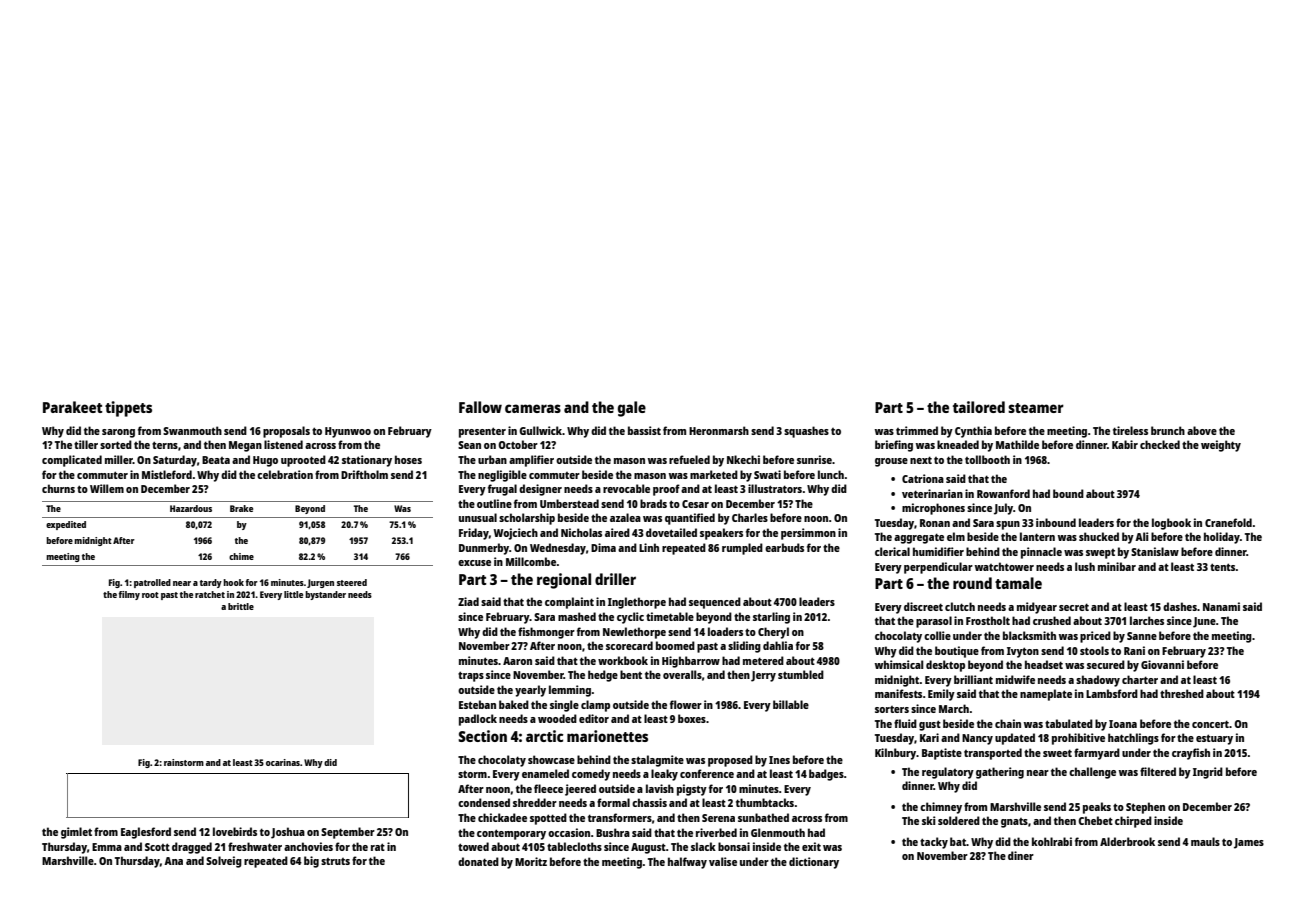 Image resolution: width=1308 pixels, height=924 pixels. What do you see at coordinates (86, 444) in the screenshot?
I see `tiller` at bounding box center [86, 444].
